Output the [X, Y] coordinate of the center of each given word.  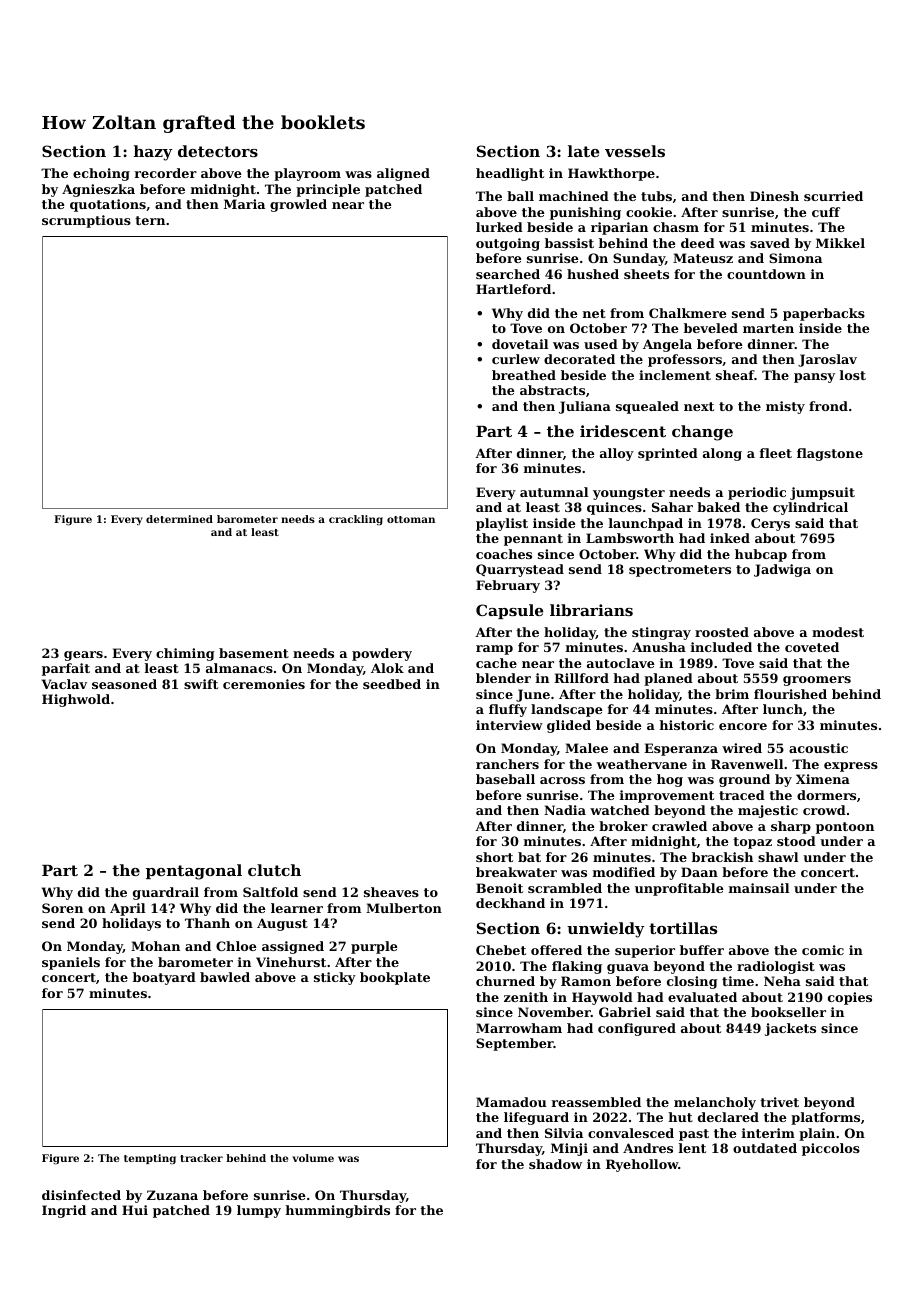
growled [298, 205]
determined [179, 519]
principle [328, 190]
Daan [699, 872]
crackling [356, 520]
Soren [62, 908]
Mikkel [840, 243]
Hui [135, 1210]
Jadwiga [782, 570]
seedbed [392, 684]
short [494, 857]
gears [83, 656]
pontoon [845, 828]
